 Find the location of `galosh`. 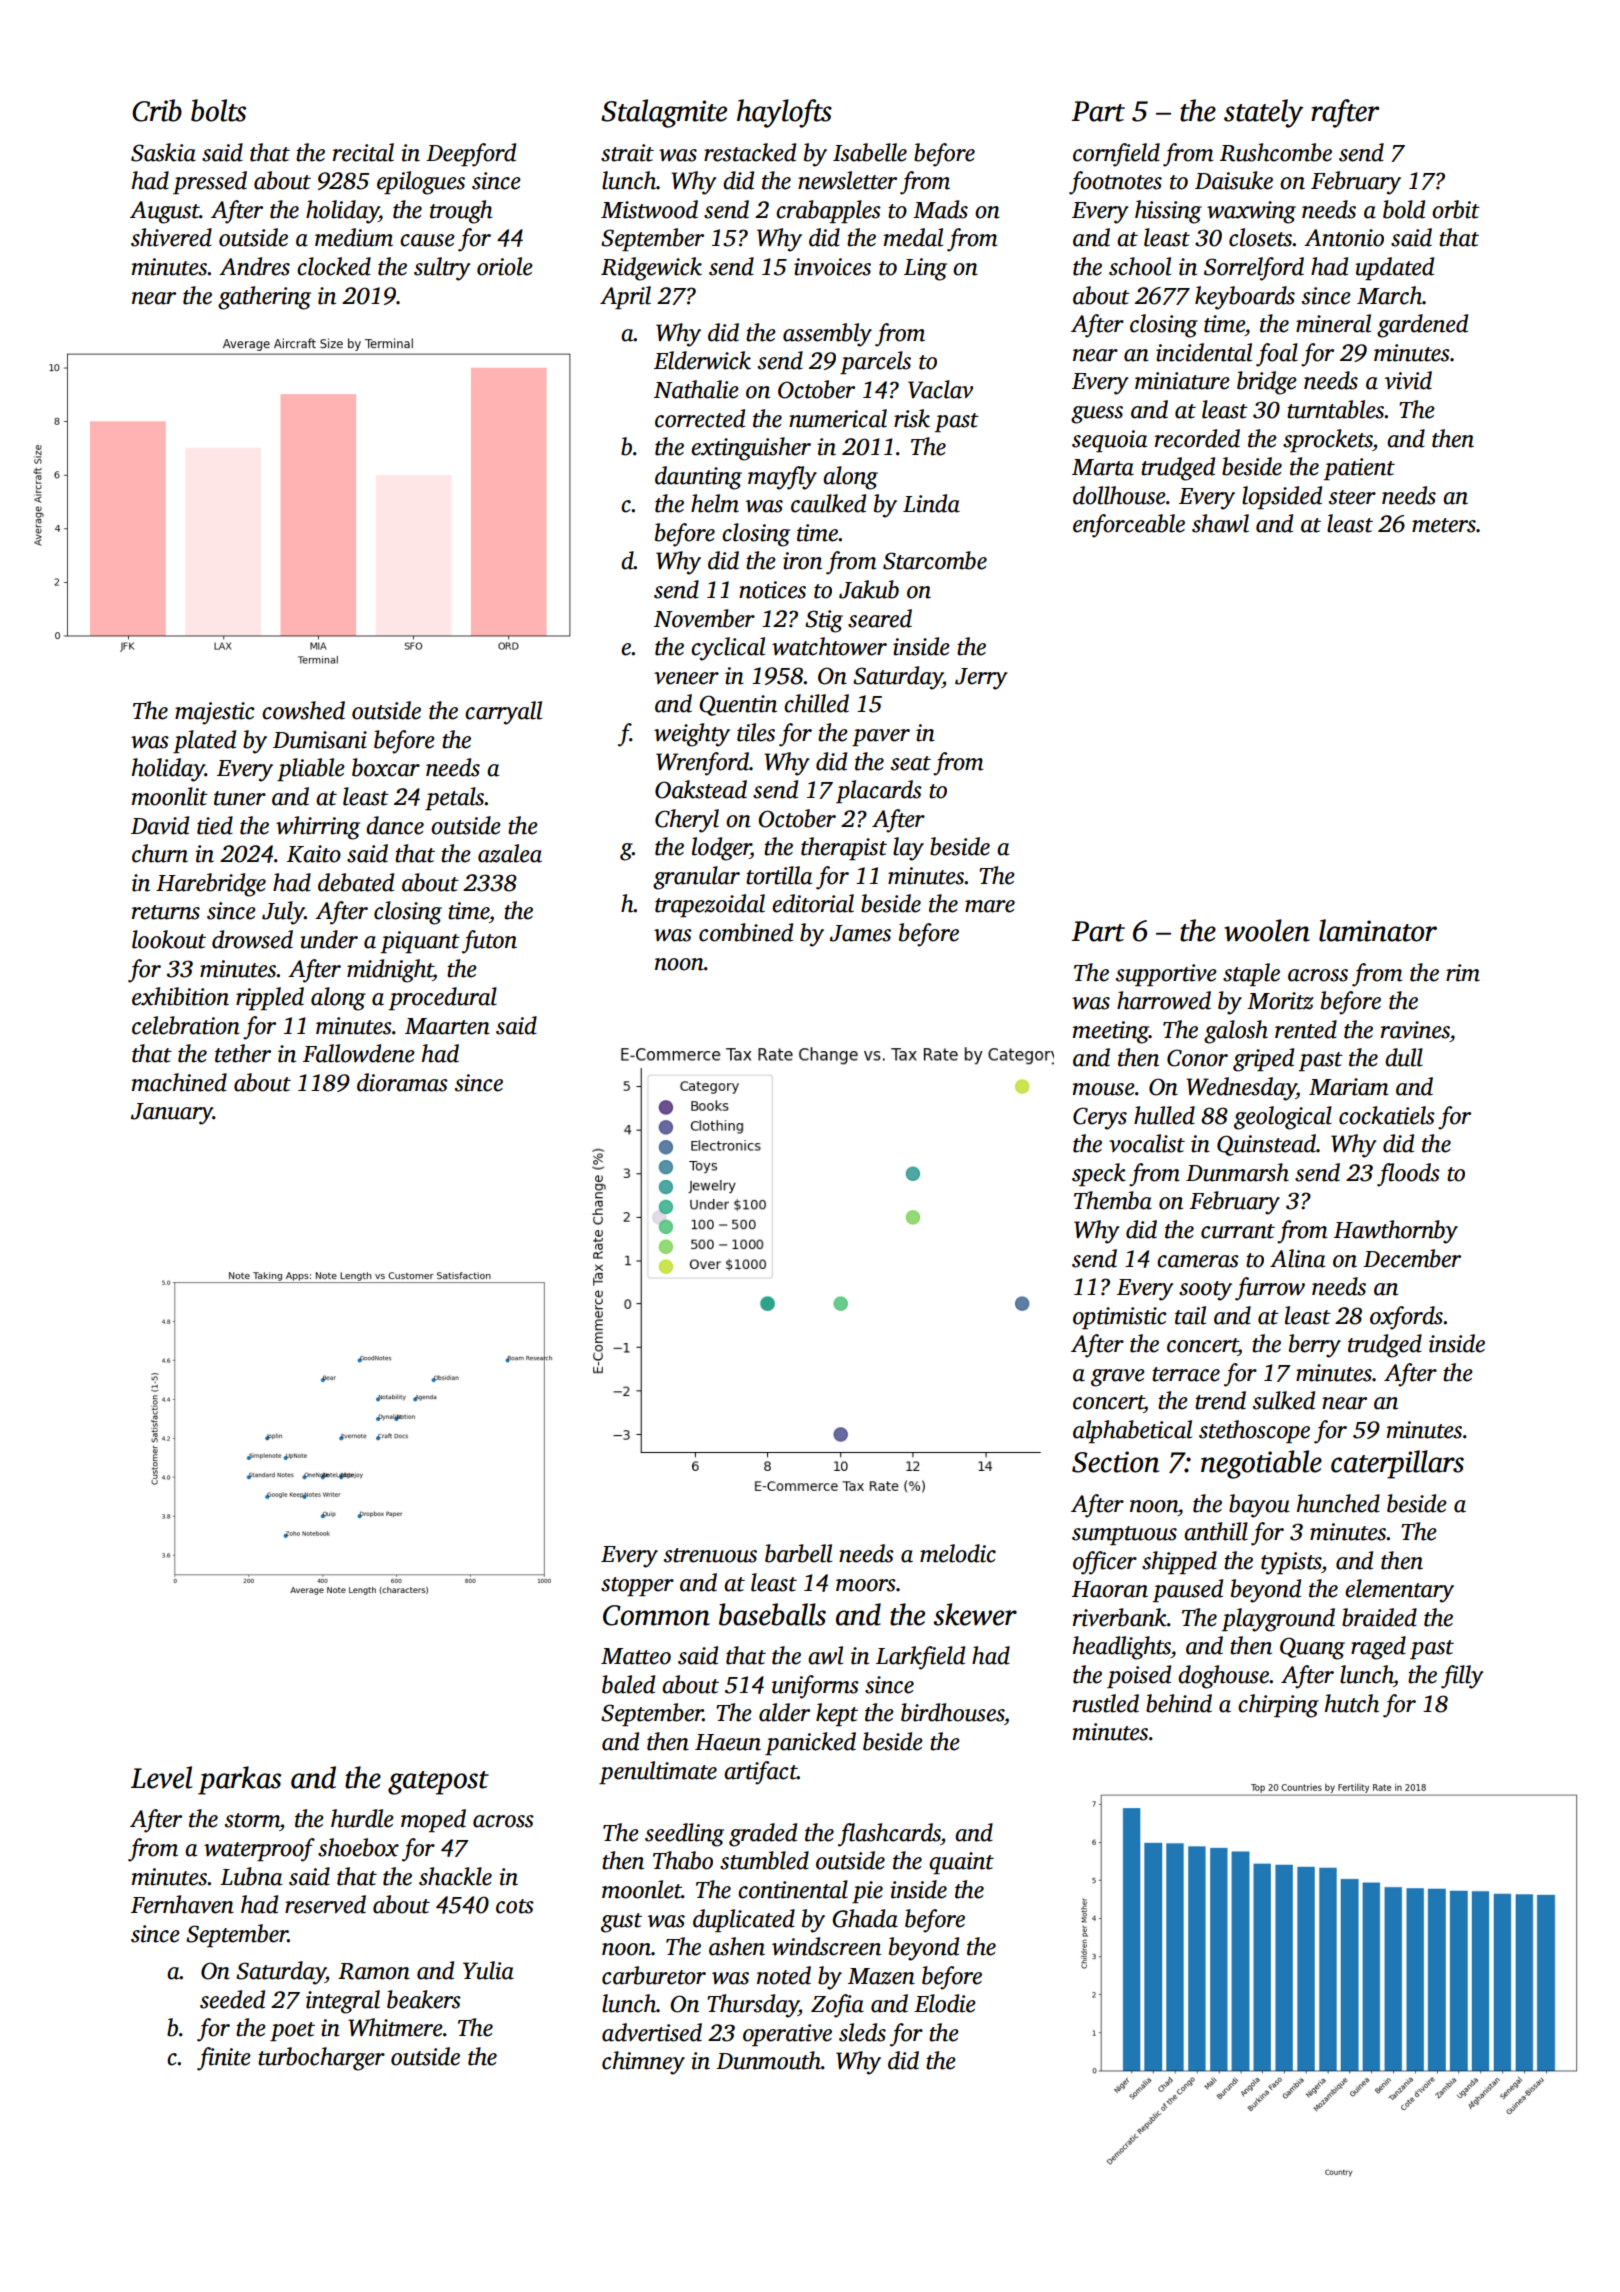

galosh is located at coordinates (1236, 1032).
